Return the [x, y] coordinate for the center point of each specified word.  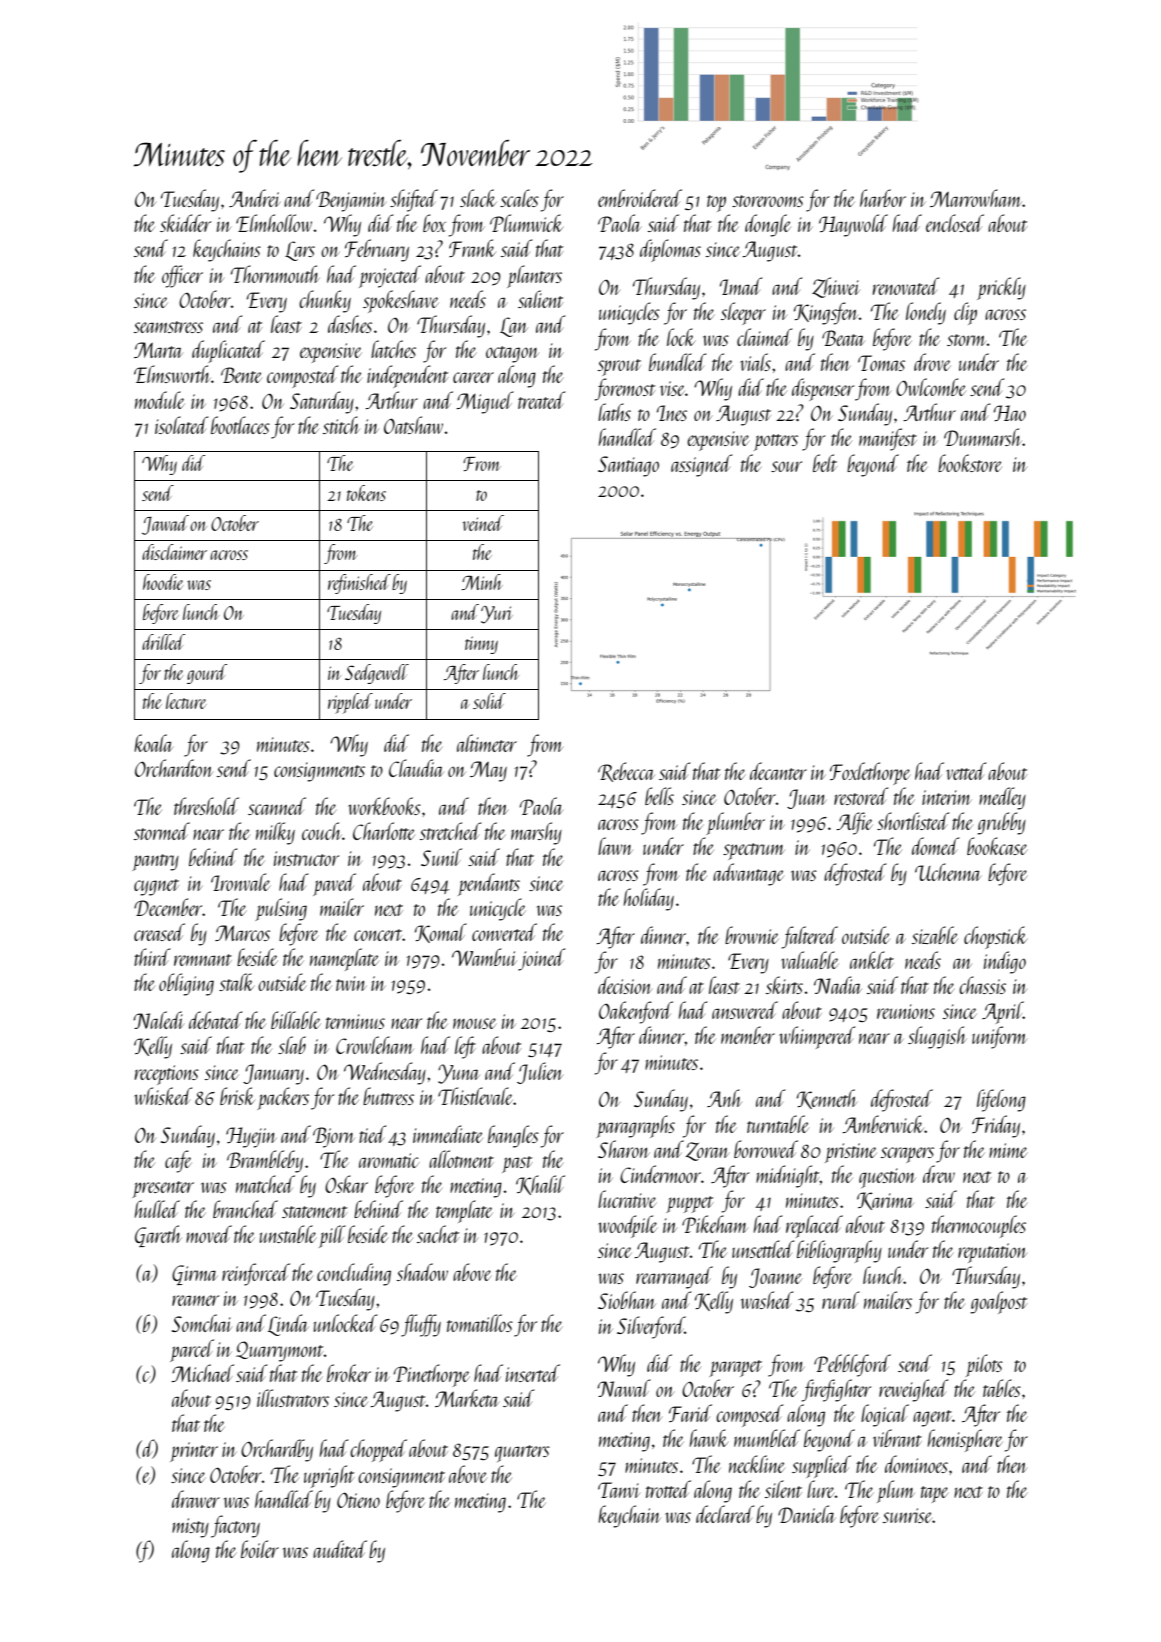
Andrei [254, 198]
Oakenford [636, 1012]
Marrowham [976, 198]
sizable [935, 935]
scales [519, 198]
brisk [237, 1096]
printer [194, 1452]
